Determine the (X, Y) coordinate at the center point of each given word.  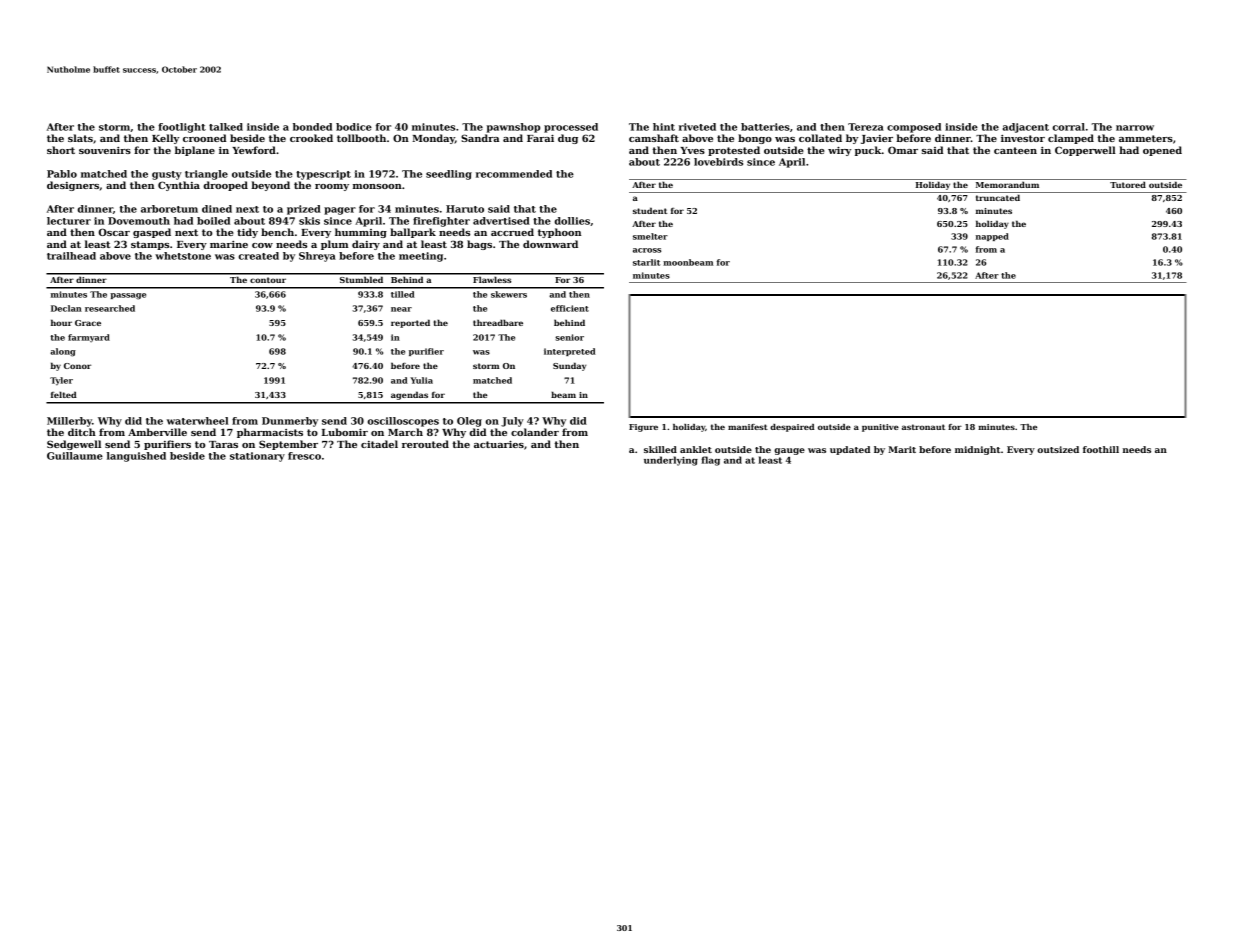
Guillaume (75, 456)
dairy (366, 245)
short (61, 150)
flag (710, 461)
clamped (1071, 139)
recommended (514, 174)
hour (61, 322)
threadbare (498, 322)
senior (569, 337)
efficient (570, 308)
